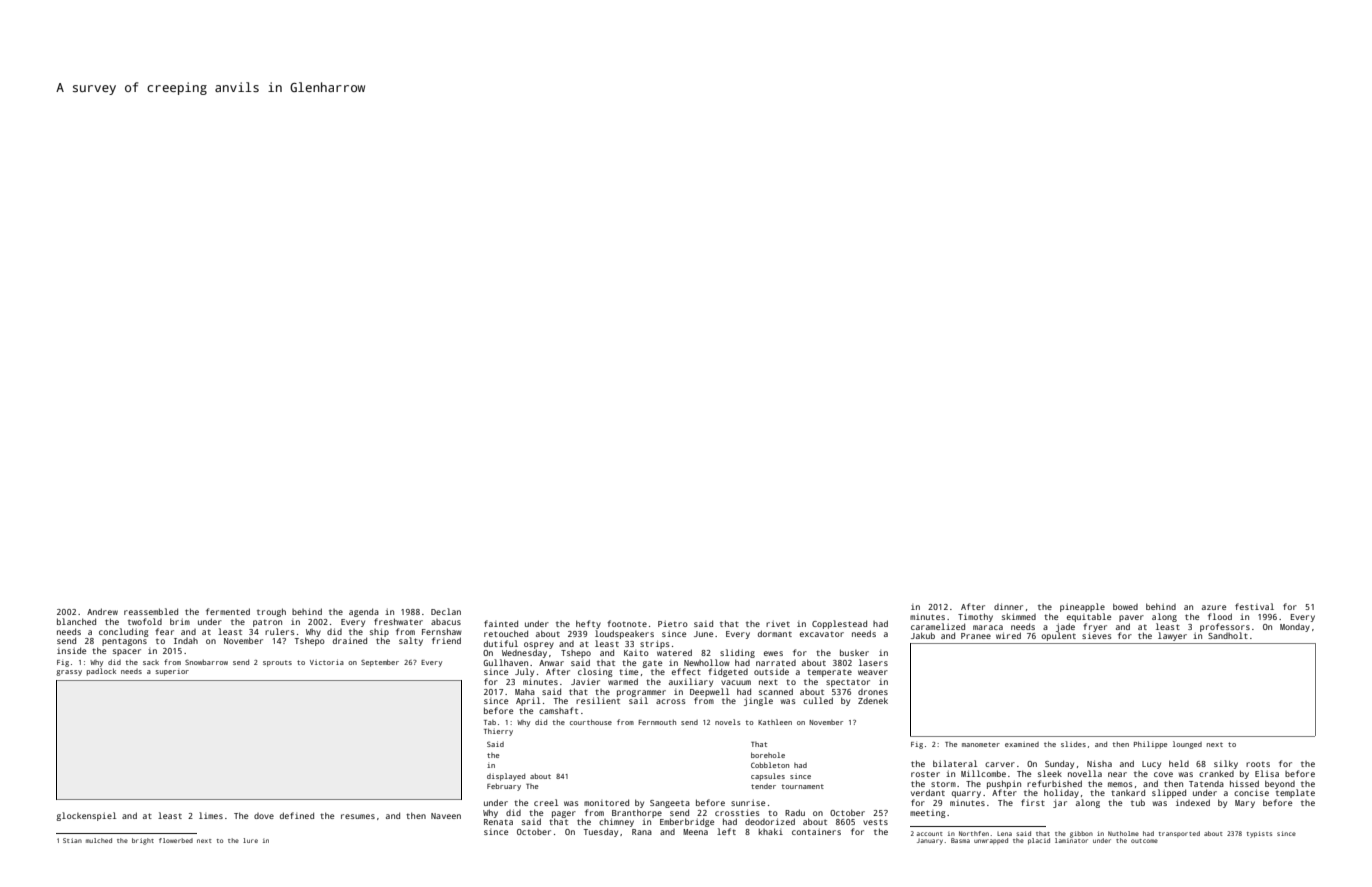 This screenshot has width=1372, height=887. Describe the element at coordinates (506, 777) in the screenshot. I see `displayed` at that location.
